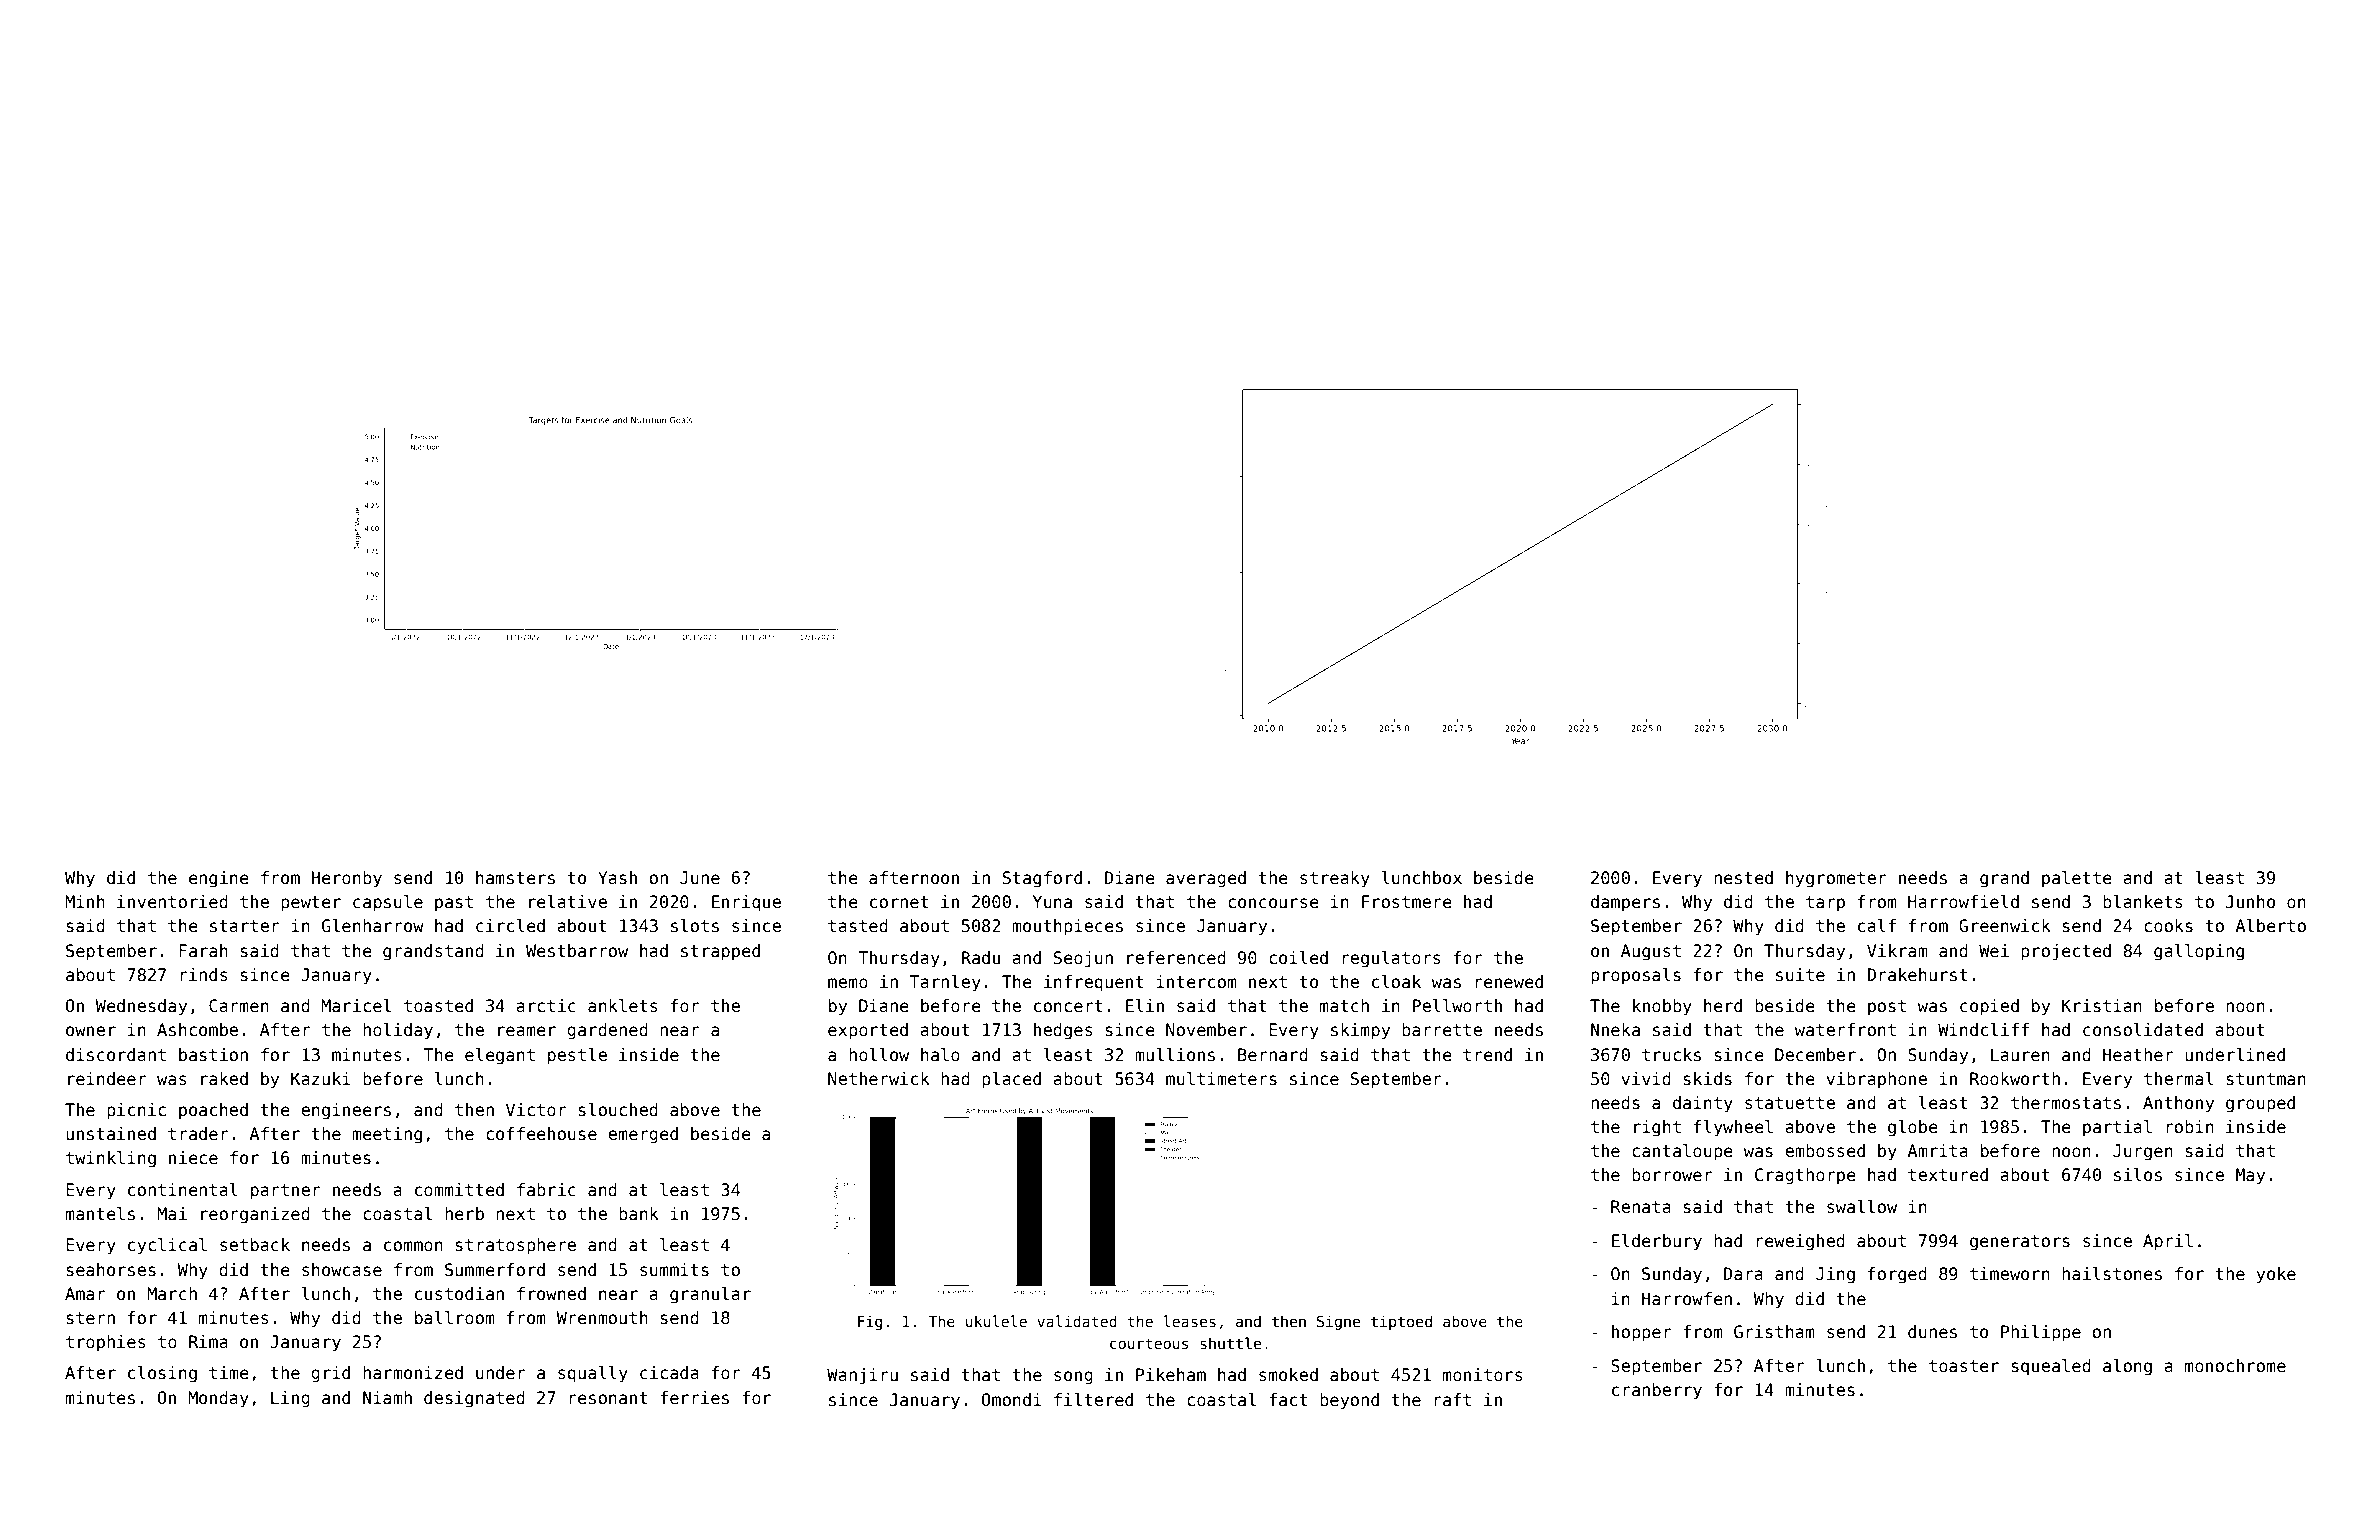 Image resolution: width=2380 pixels, height=1540 pixels. Describe the element at coordinates (2066, 1103) in the document. I see `thermostats` at that location.
